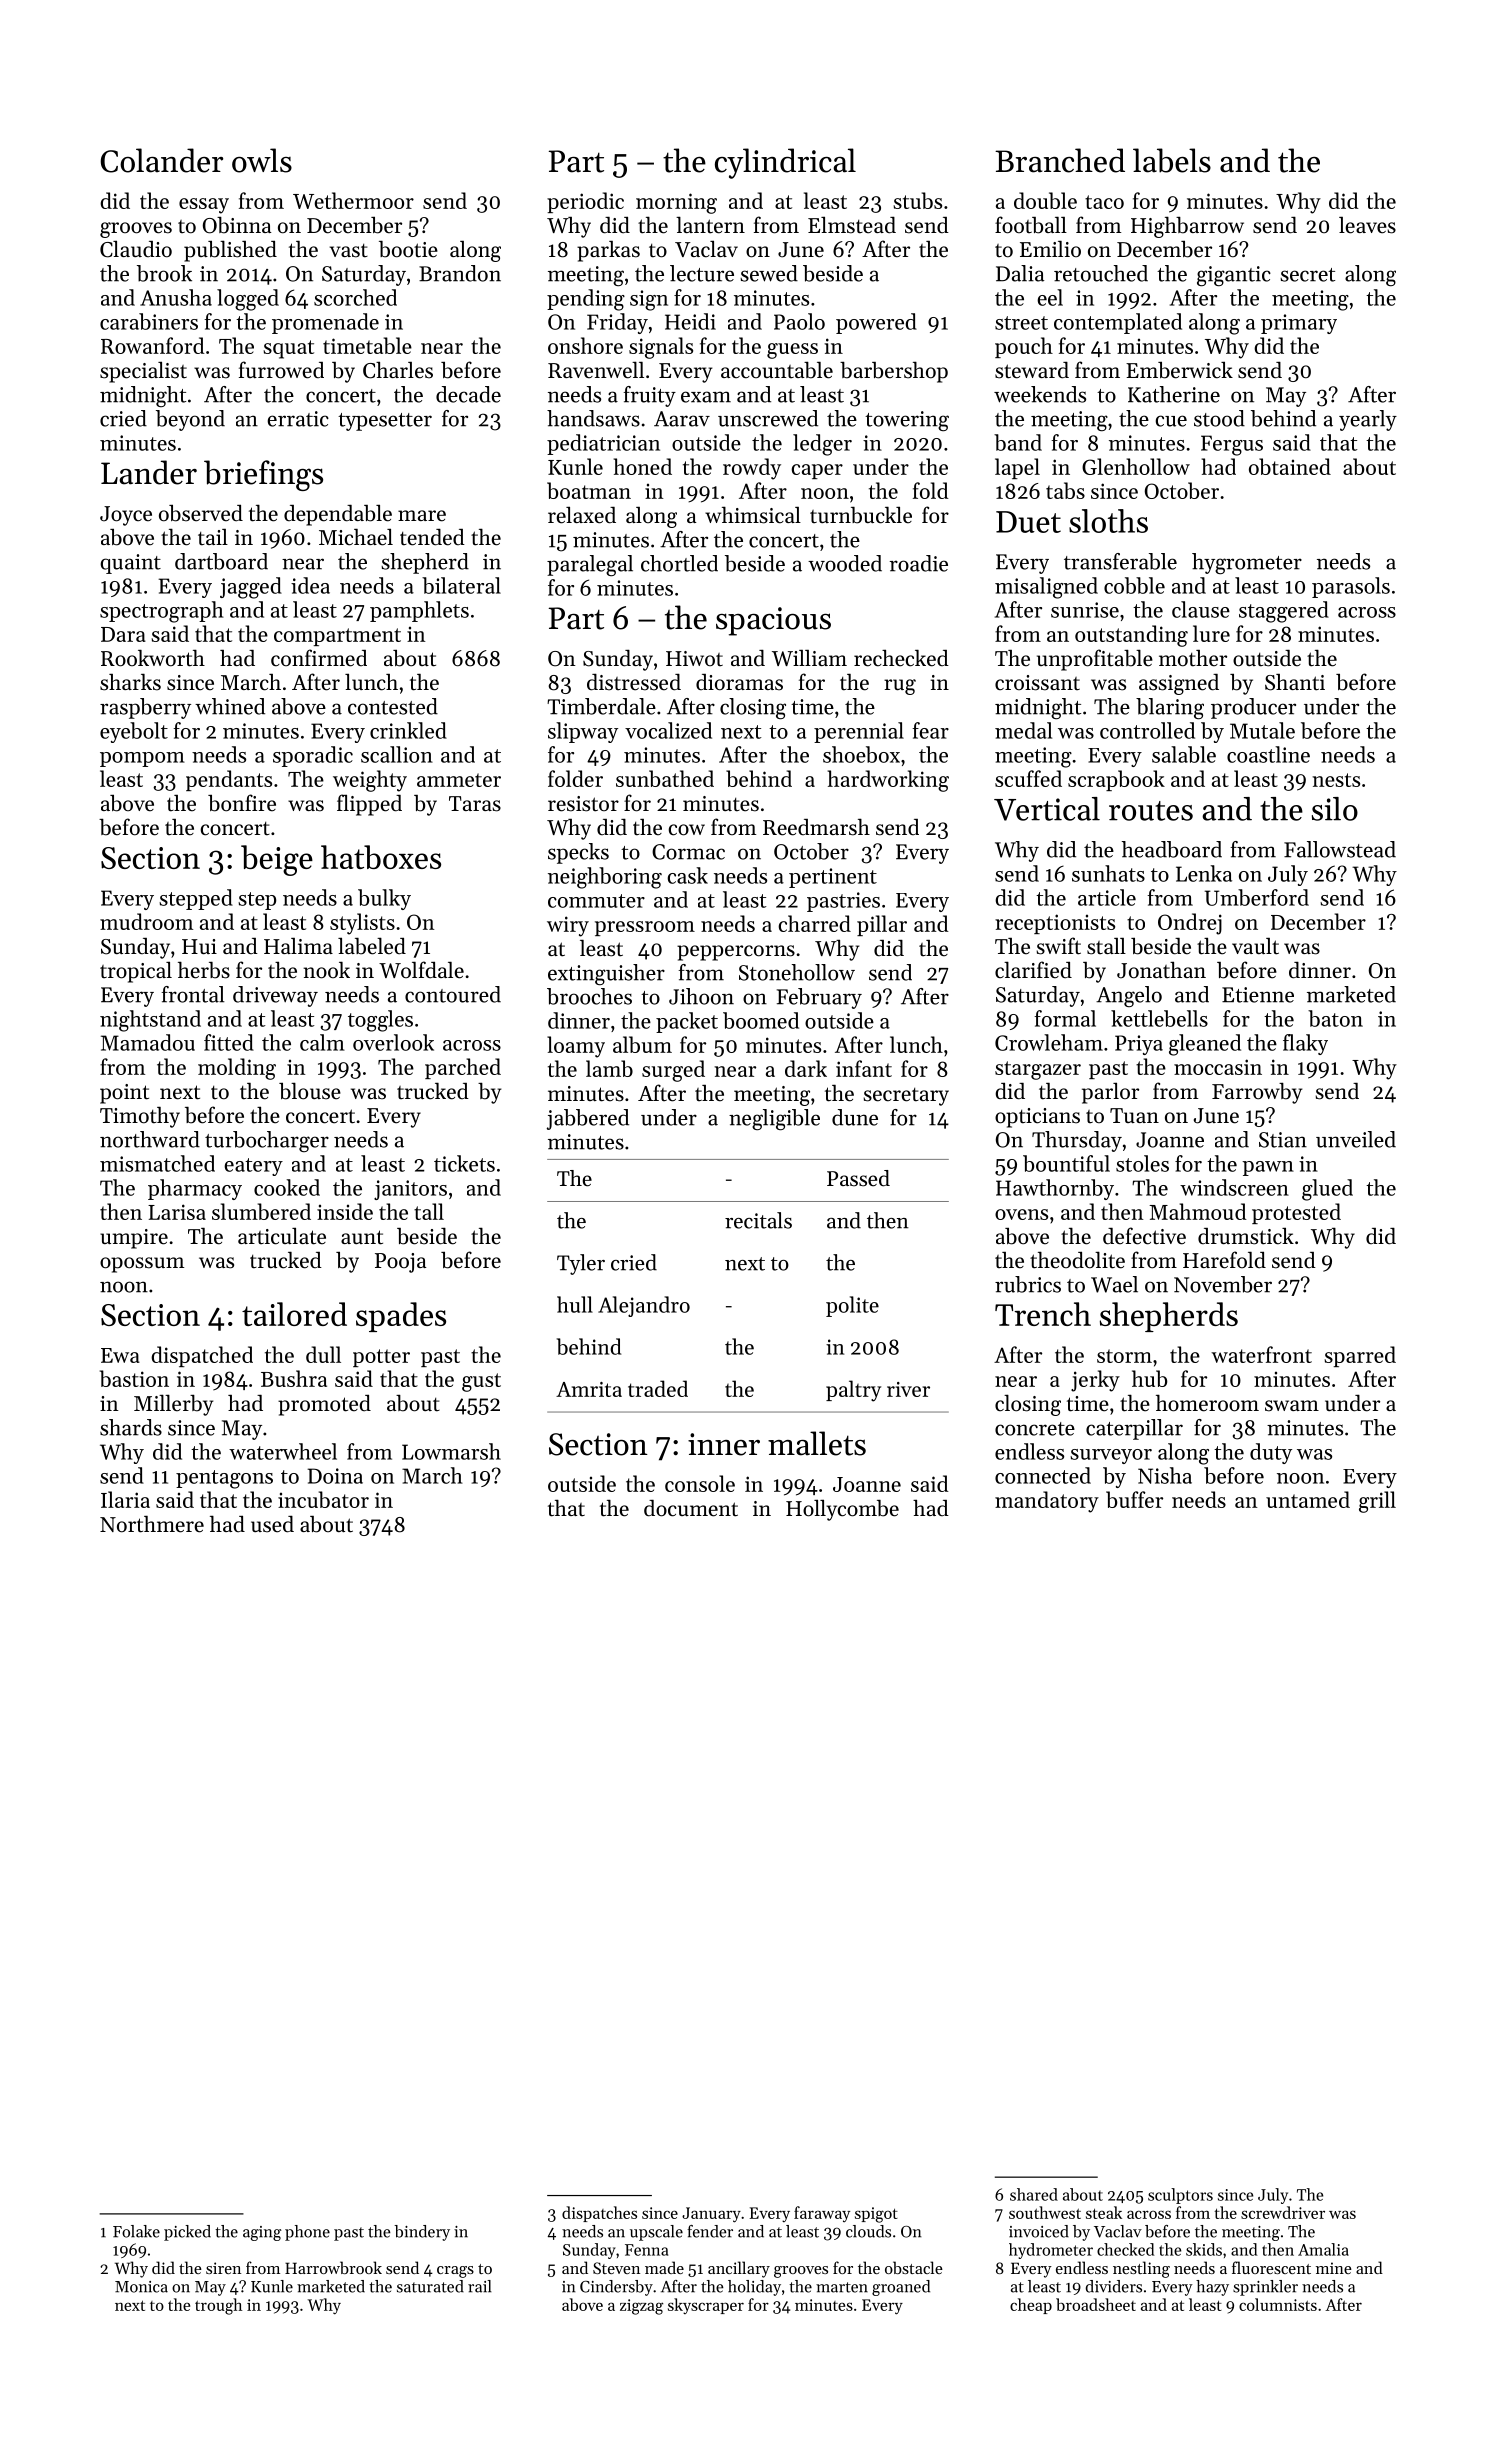 This screenshot has height=2464, width=1496. I want to click on used, so click(272, 1524).
